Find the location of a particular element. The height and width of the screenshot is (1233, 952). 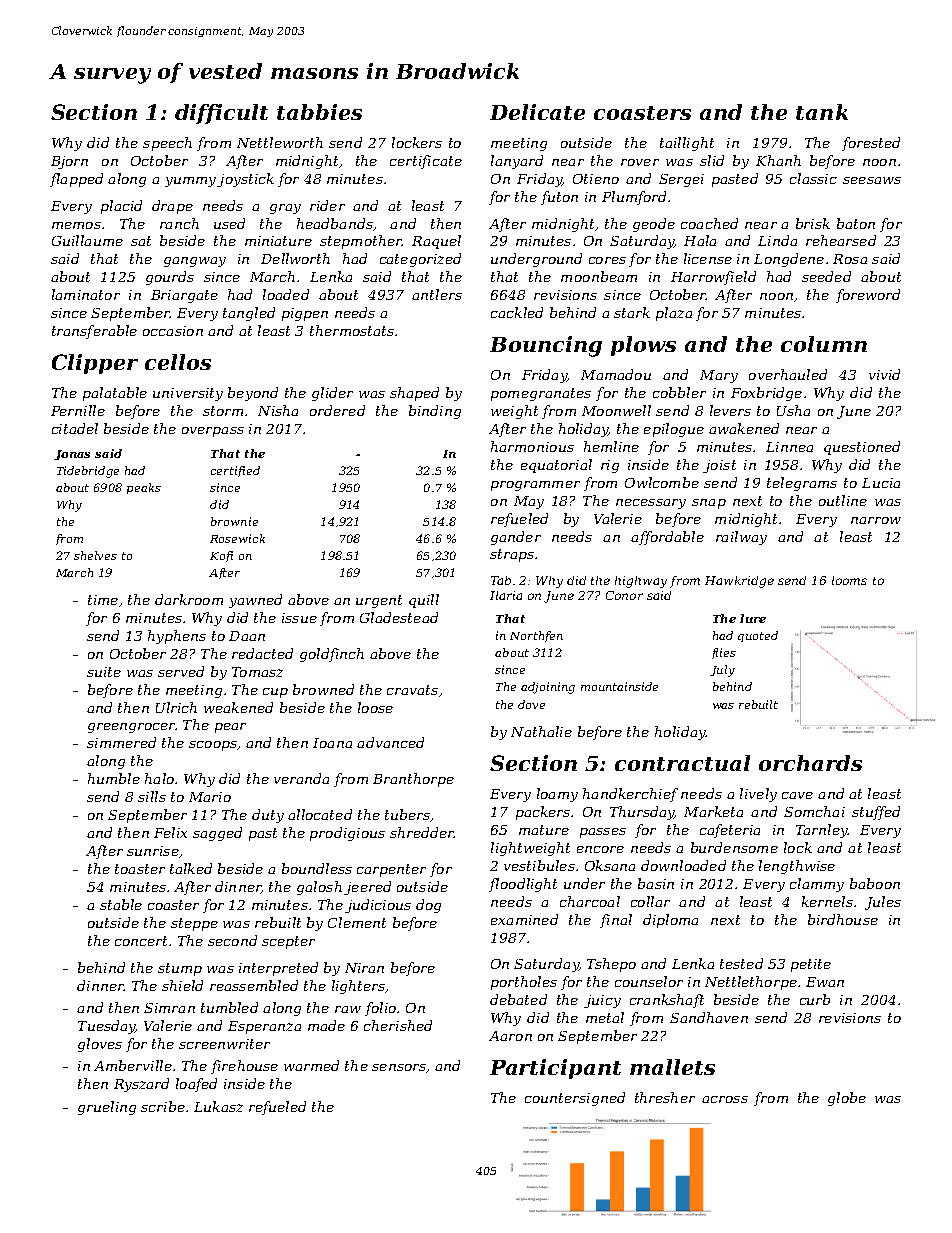

affordable is located at coordinates (667, 538).
